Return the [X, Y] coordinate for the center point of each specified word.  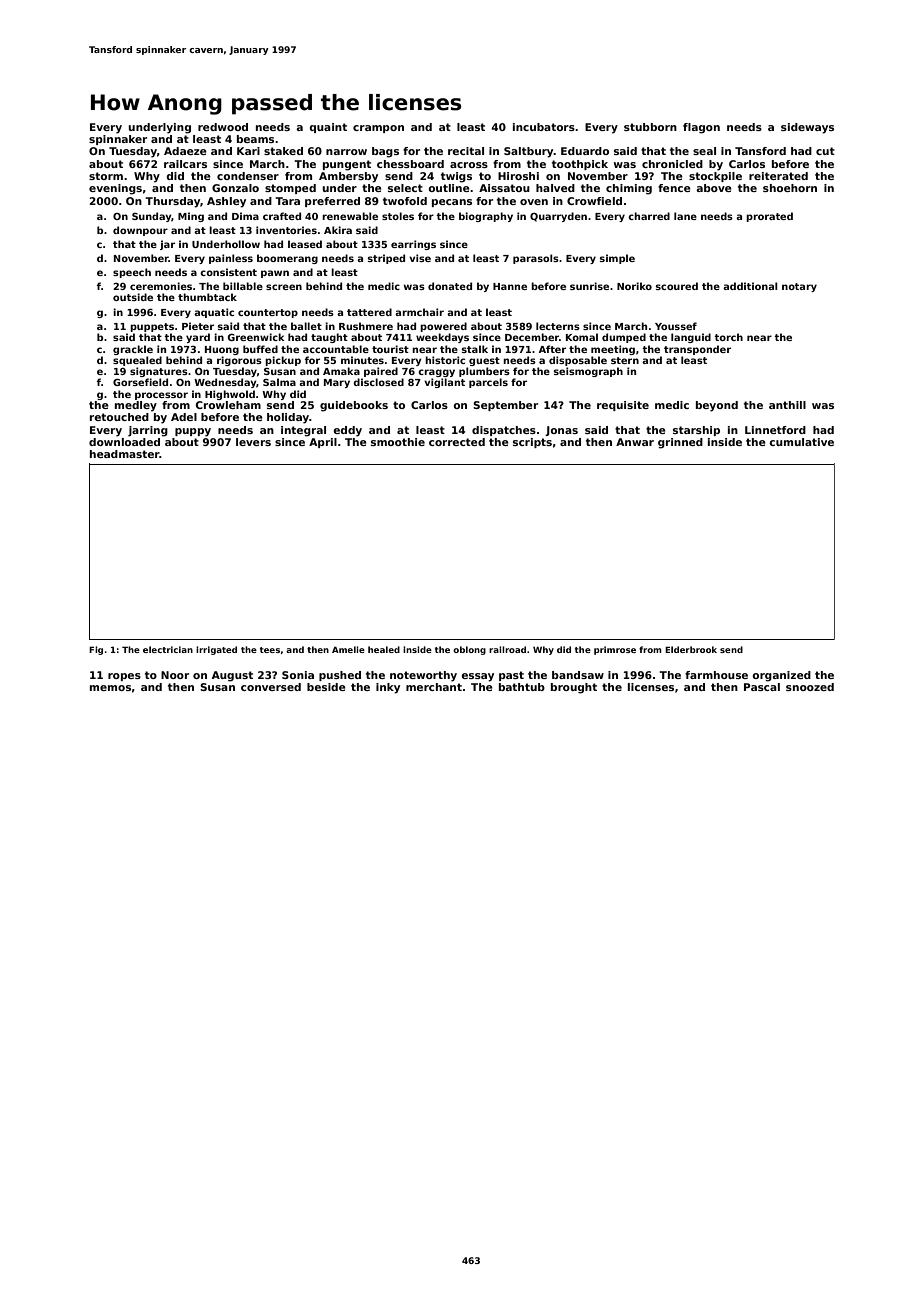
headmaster [125, 454]
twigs [456, 177]
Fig [96, 650]
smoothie [398, 442]
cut [825, 151]
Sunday [152, 217]
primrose [615, 650]
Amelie [348, 649]
